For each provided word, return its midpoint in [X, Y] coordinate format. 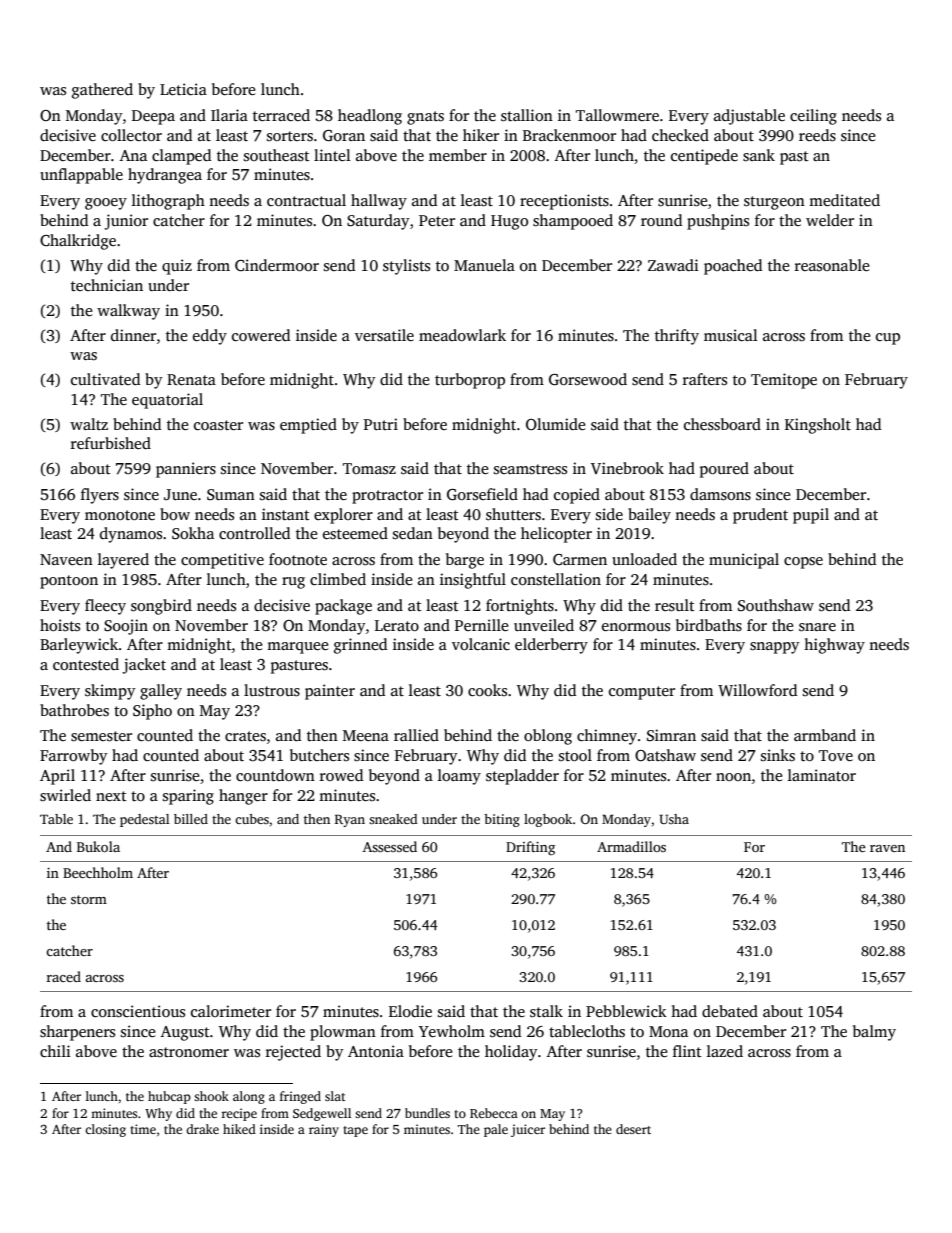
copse [803, 563]
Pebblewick [626, 1011]
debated [730, 1011]
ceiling [813, 117]
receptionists [564, 202]
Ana [133, 155]
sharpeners [77, 1033]
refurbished [111, 443]
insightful [473, 581]
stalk [546, 1011]
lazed [725, 1051]
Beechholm [98, 872]
